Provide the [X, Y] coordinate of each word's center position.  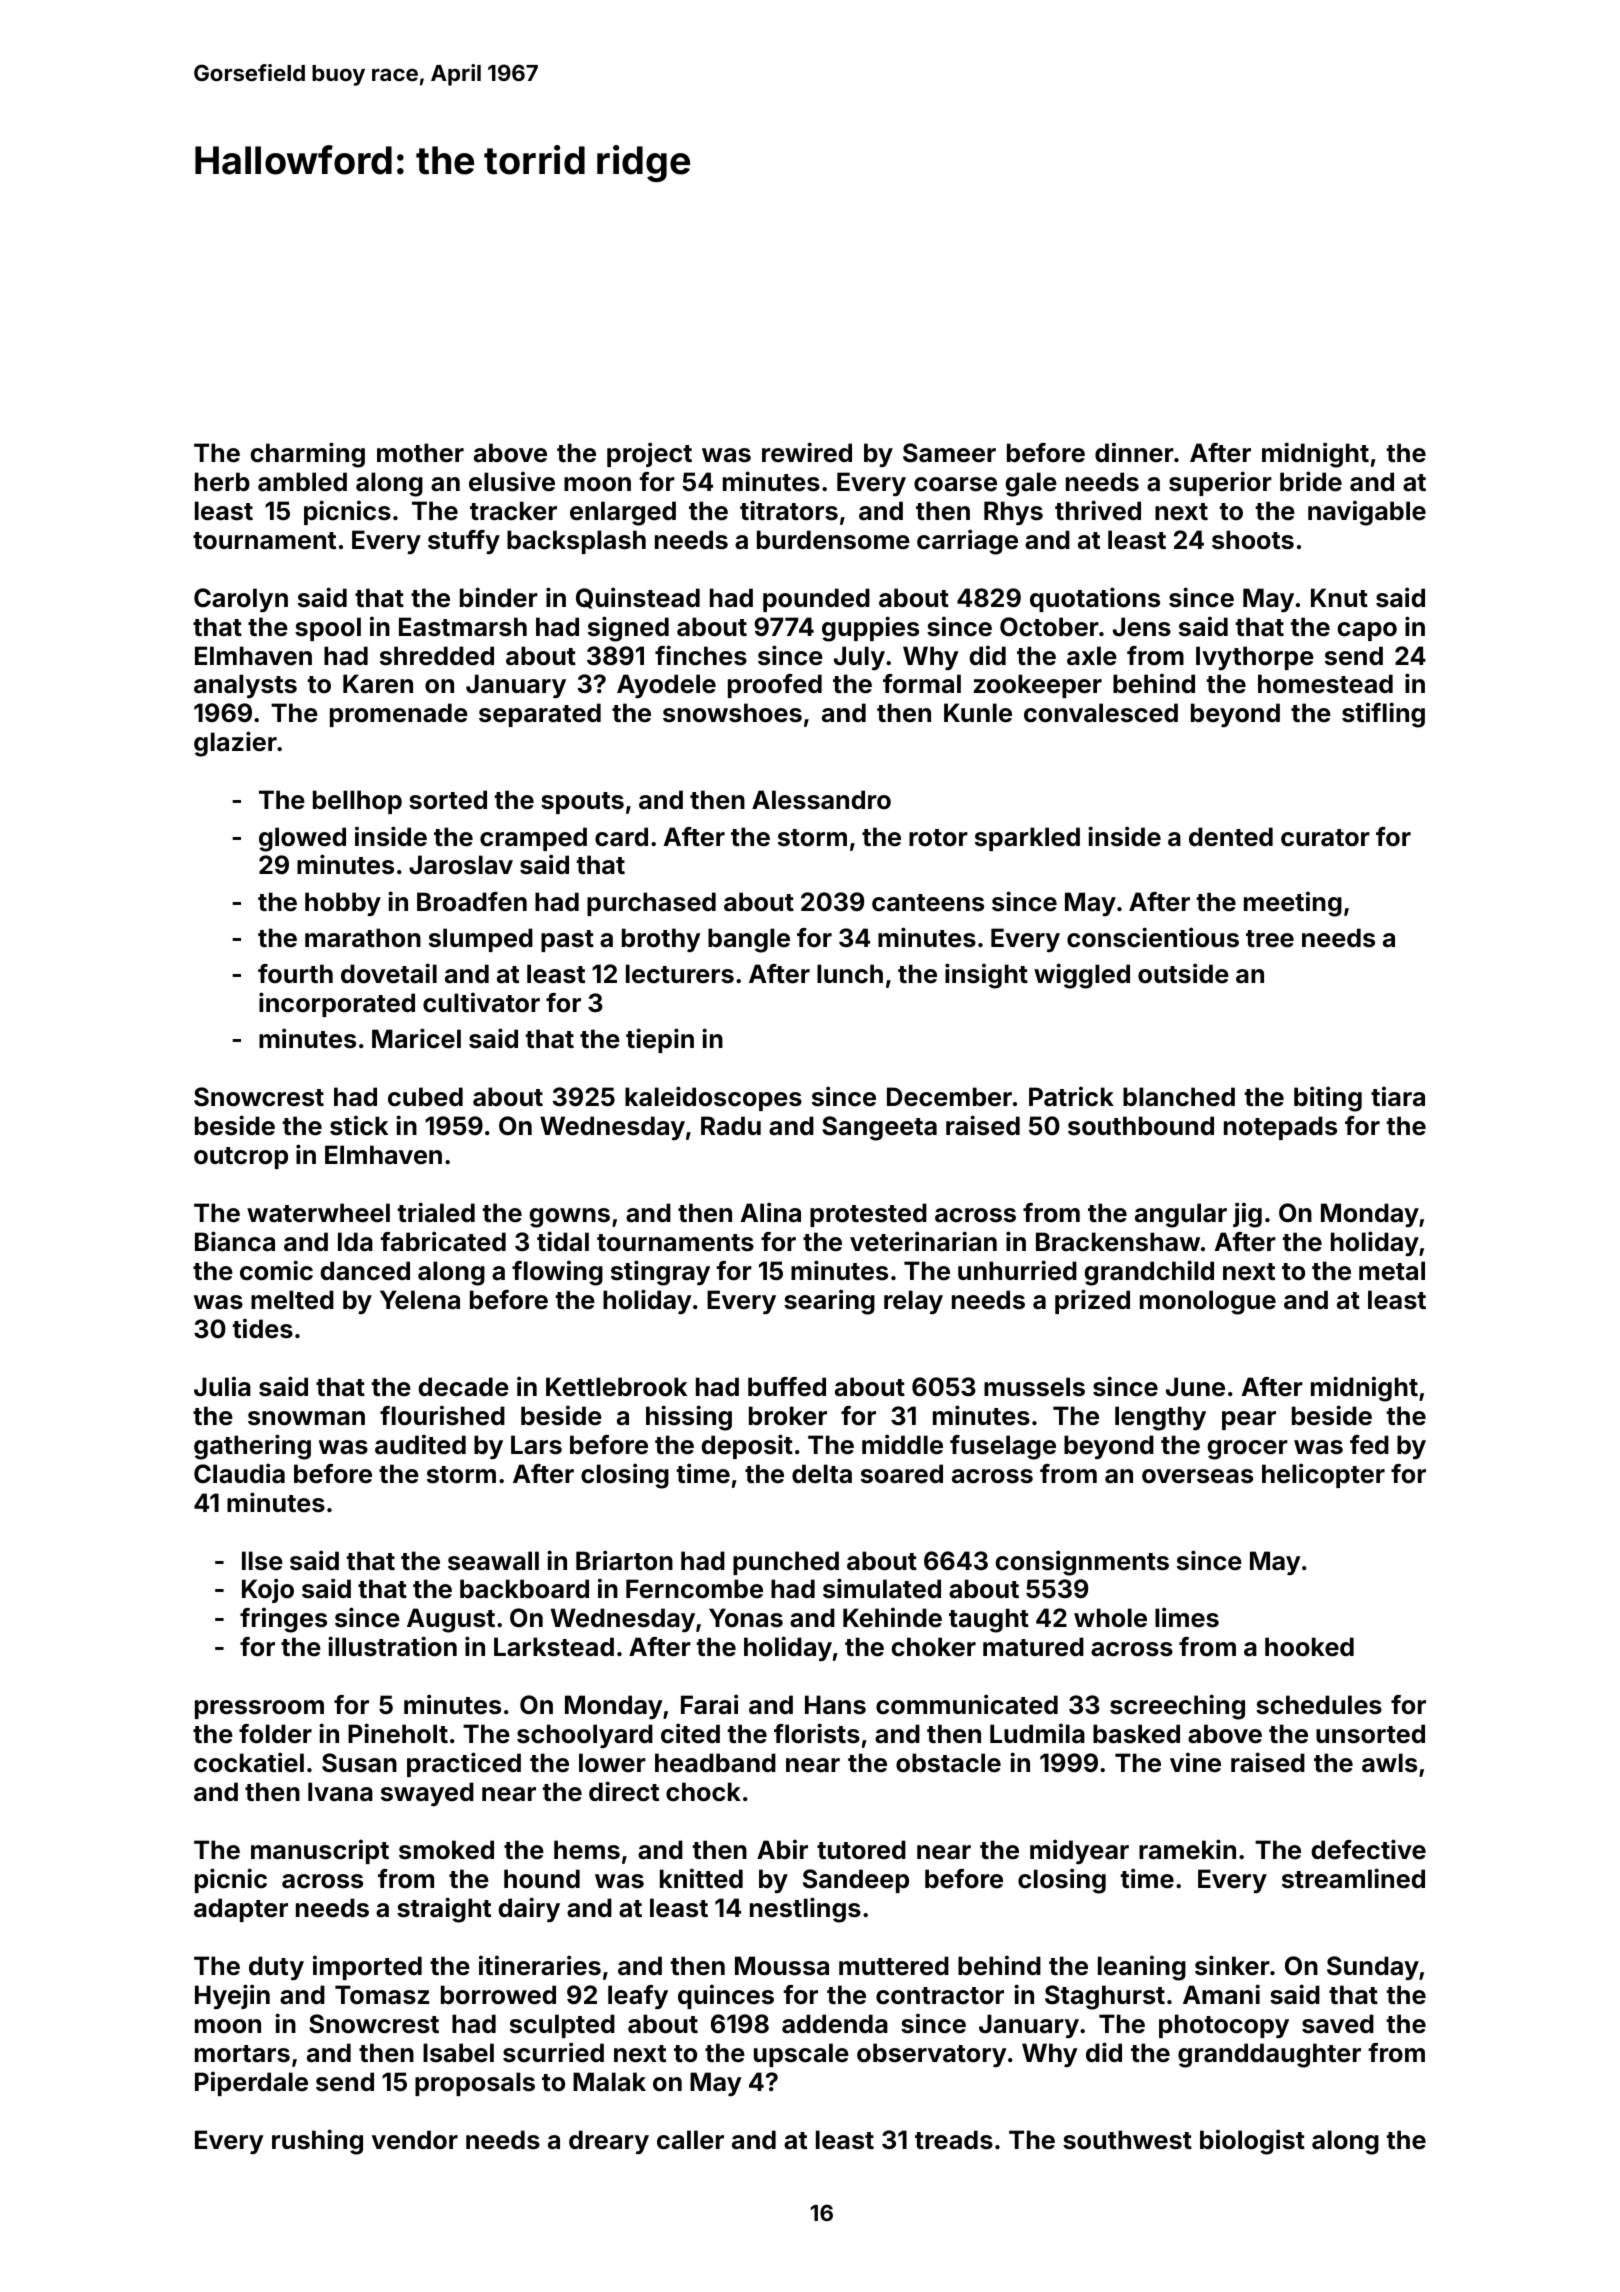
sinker [1232, 1965]
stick [359, 1125]
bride [1311, 481]
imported [367, 1967]
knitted [701, 1878]
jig [1247, 1215]
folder [275, 1734]
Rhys [1013, 513]
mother [420, 453]
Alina [771, 1212]
